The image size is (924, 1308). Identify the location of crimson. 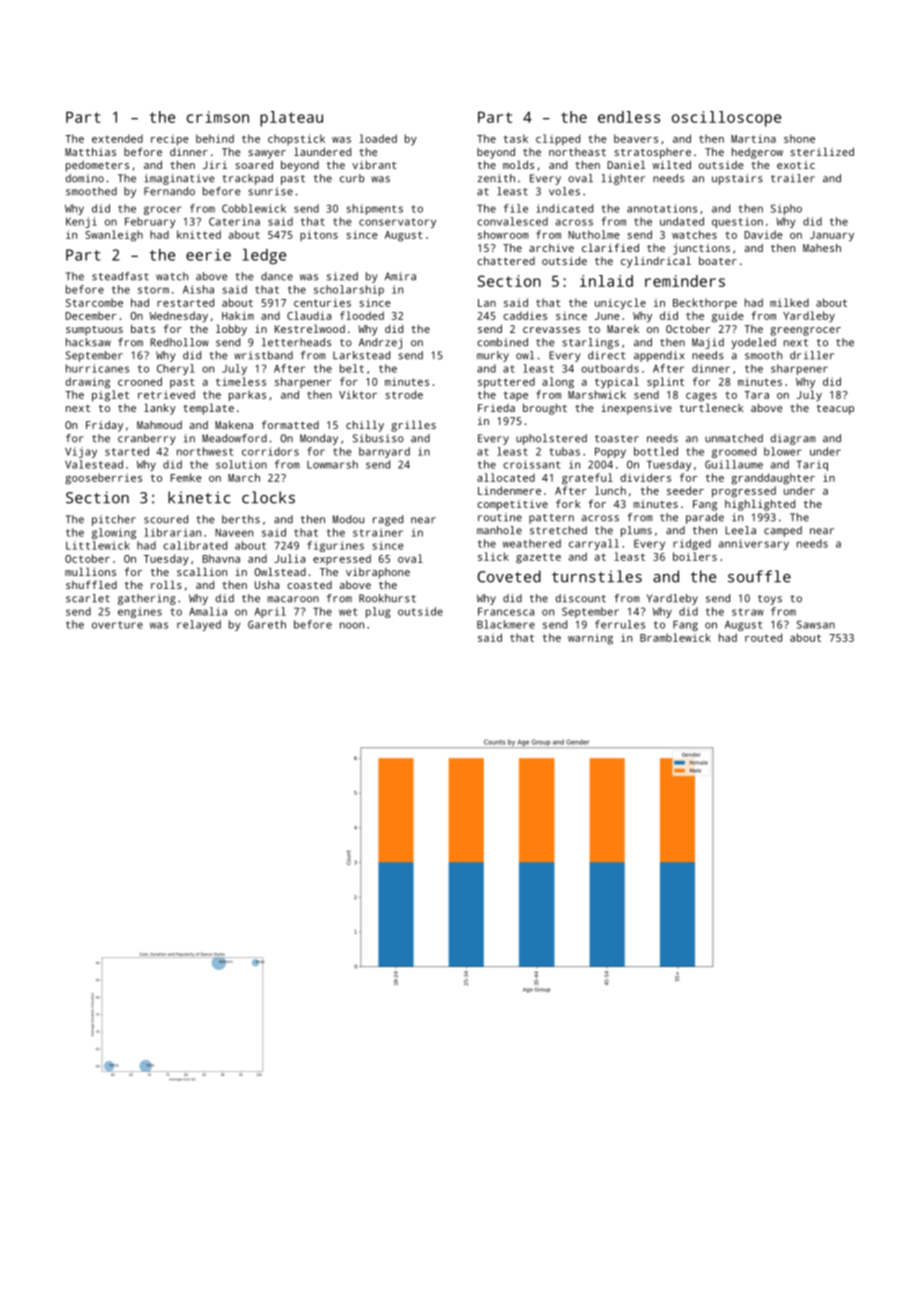
(218, 117).
